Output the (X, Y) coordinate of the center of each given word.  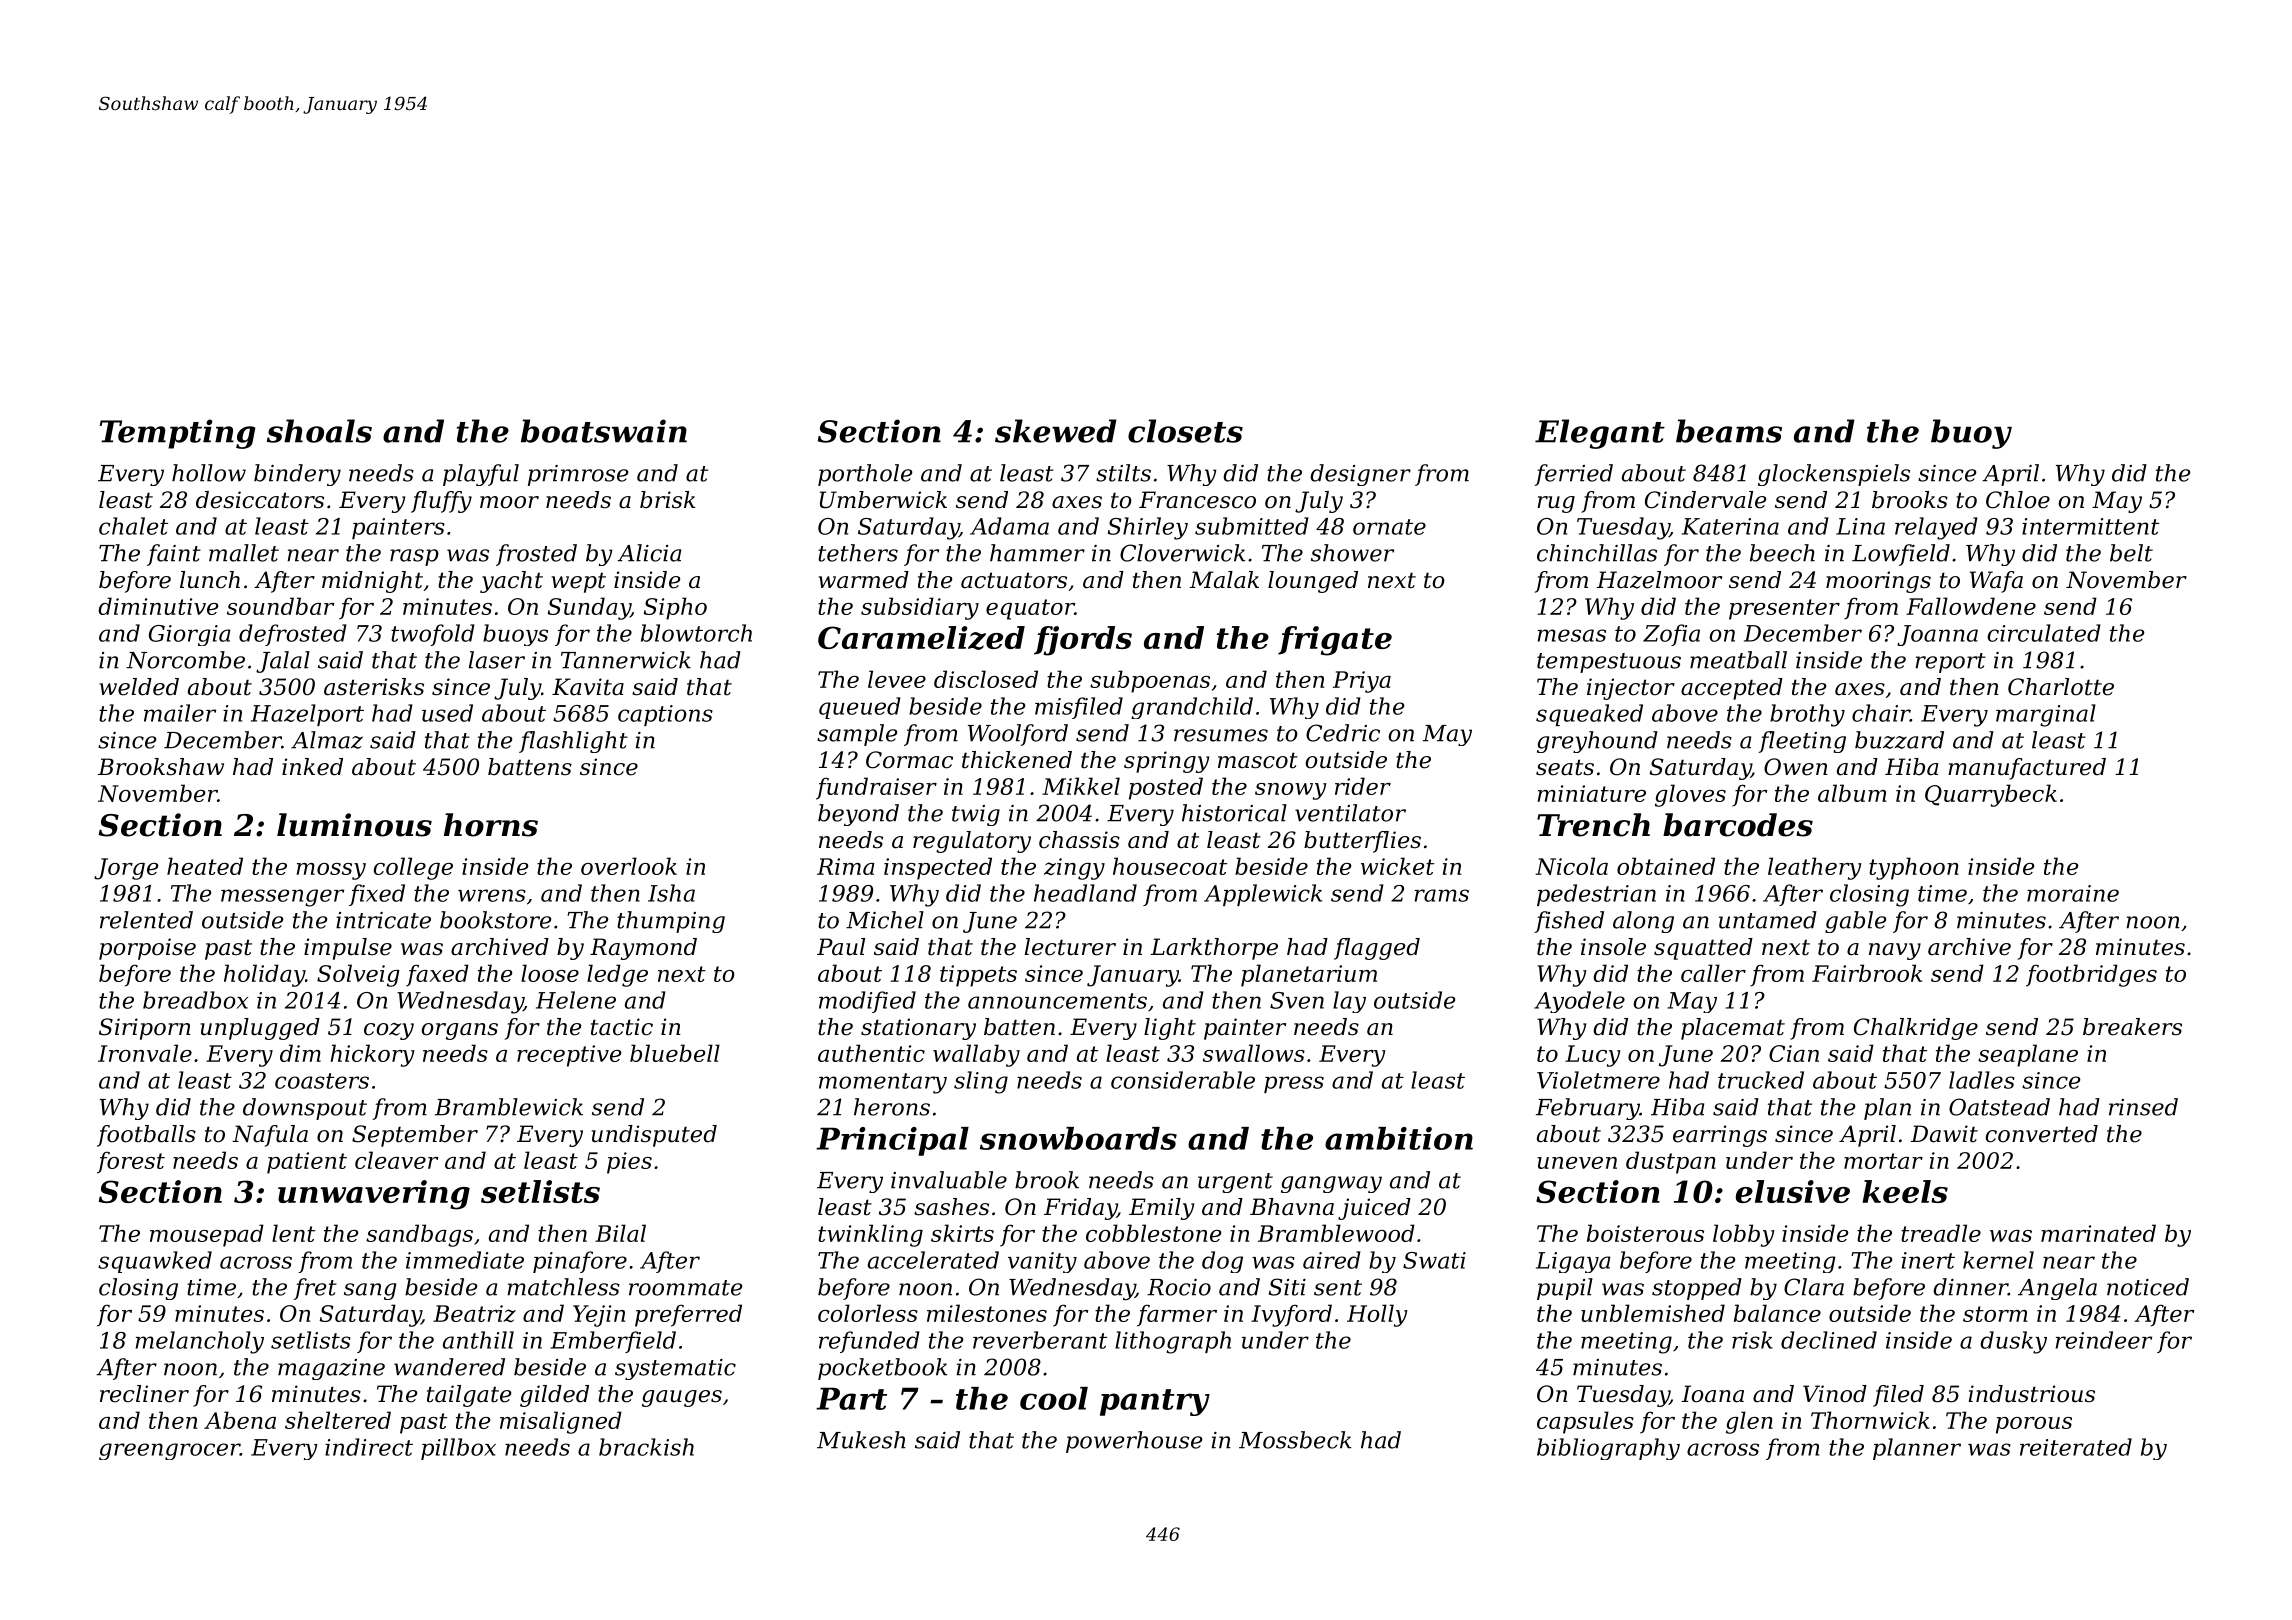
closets (1185, 431)
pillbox (458, 1449)
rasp (414, 557)
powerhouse (1134, 1442)
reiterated (2076, 1447)
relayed (1936, 528)
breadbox (195, 1000)
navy (1895, 951)
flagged (1377, 949)
